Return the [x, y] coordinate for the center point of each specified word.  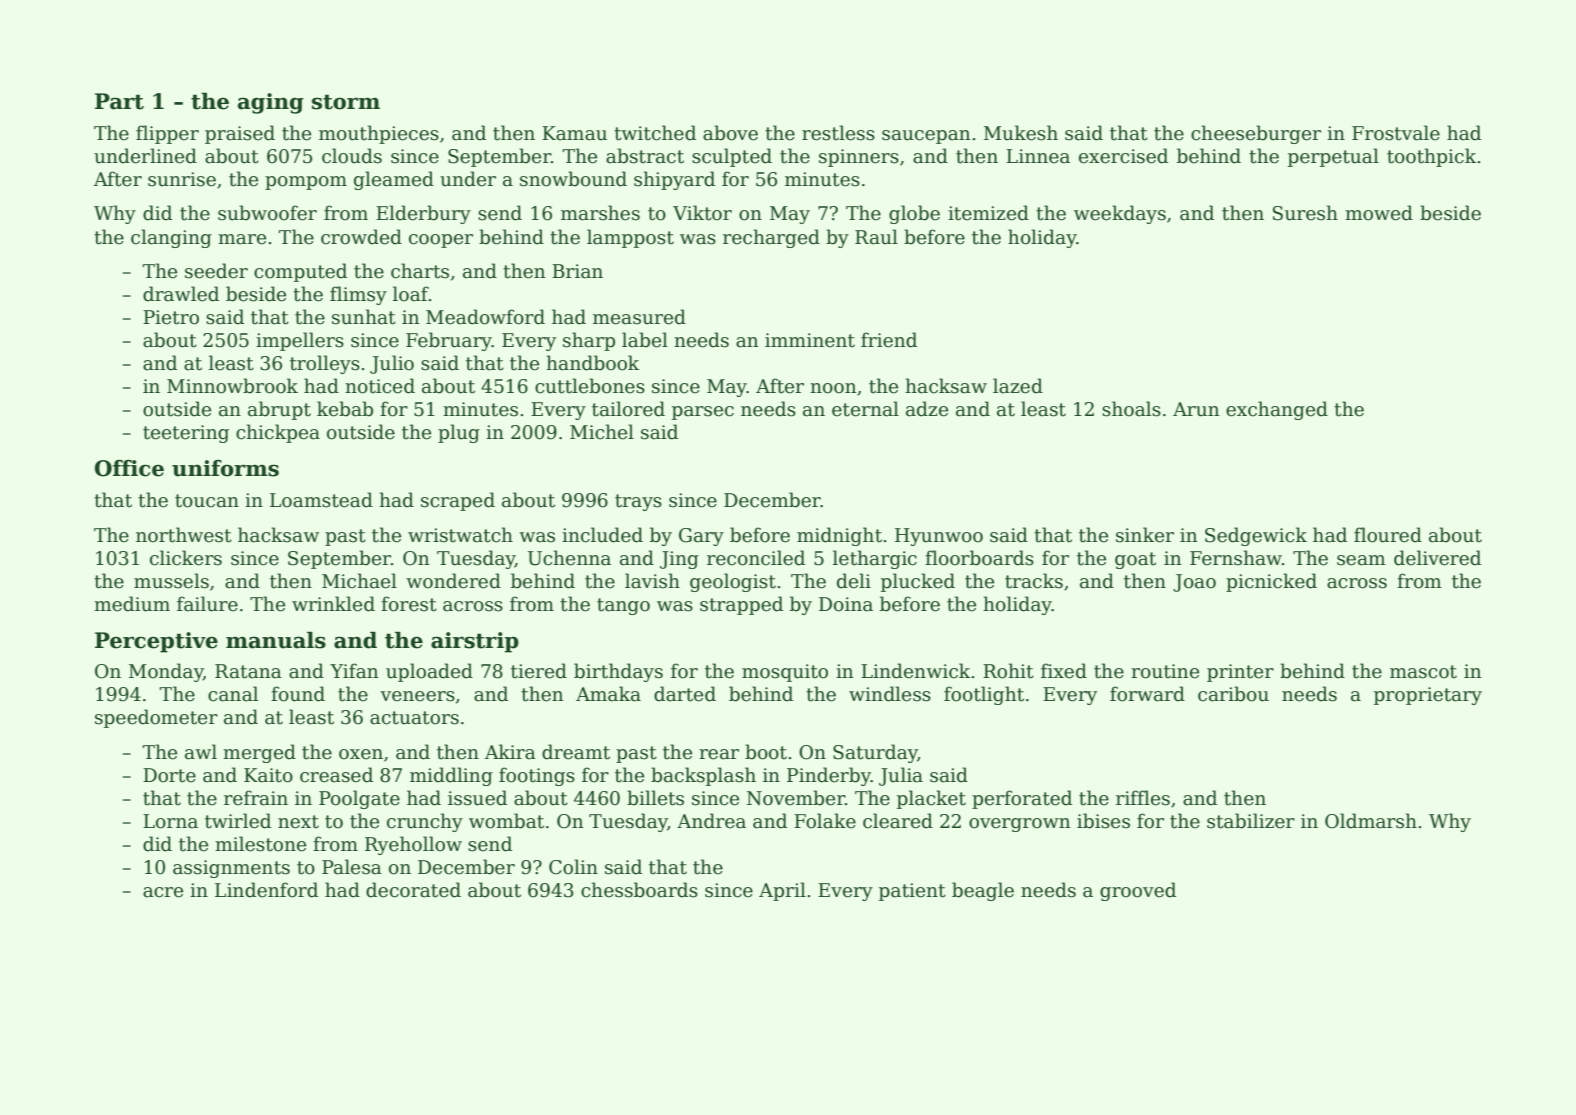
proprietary [1428, 696]
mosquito [785, 673]
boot [766, 752]
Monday [166, 672]
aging [271, 103]
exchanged [1277, 410]
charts [420, 271]
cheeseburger [1256, 134]
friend [889, 340]
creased [336, 775]
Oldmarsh [1371, 821]
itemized [988, 213]
